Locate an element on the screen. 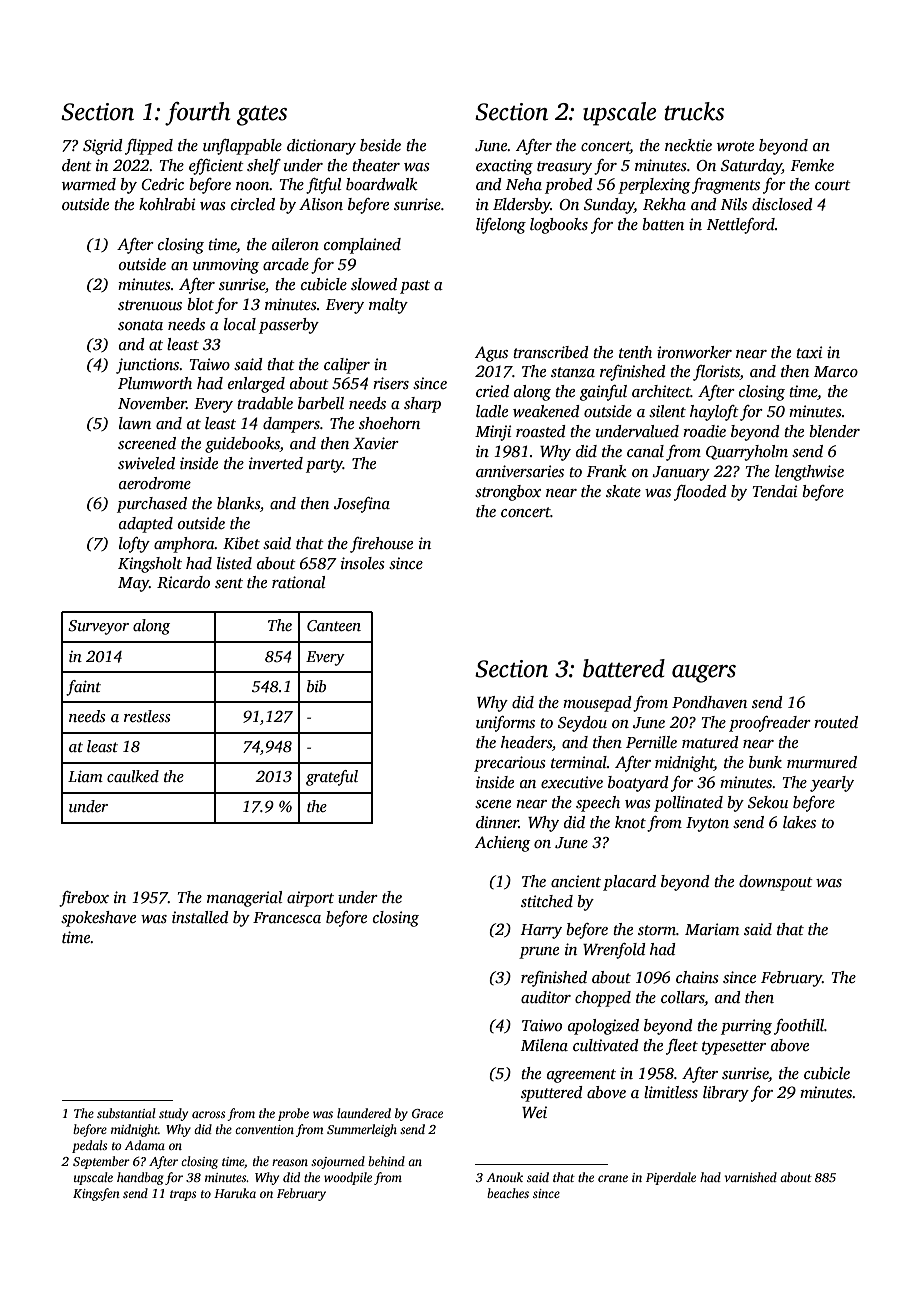  downspout is located at coordinates (776, 883).
